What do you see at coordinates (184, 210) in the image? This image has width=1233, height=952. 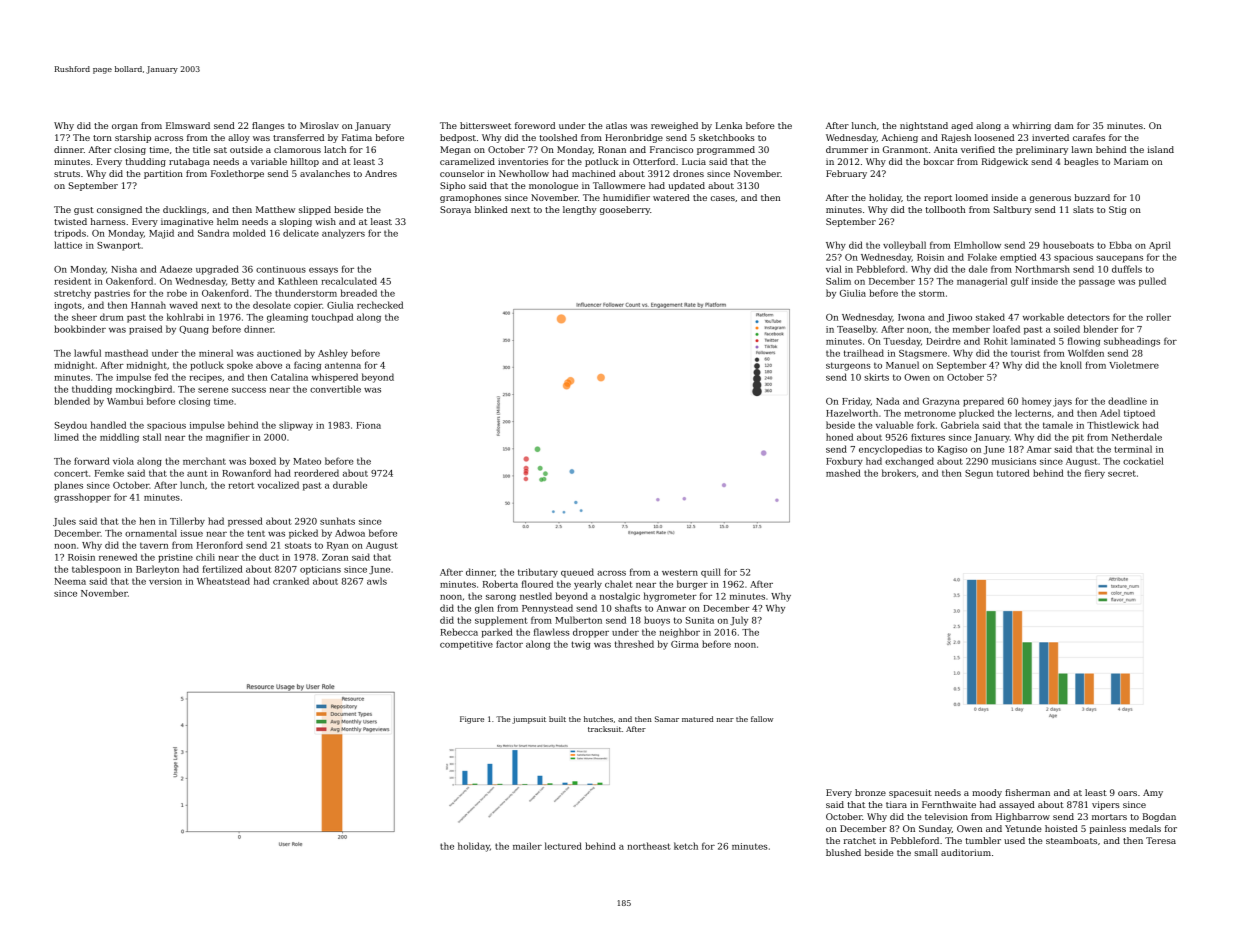 I see `ducklings` at bounding box center [184, 210].
